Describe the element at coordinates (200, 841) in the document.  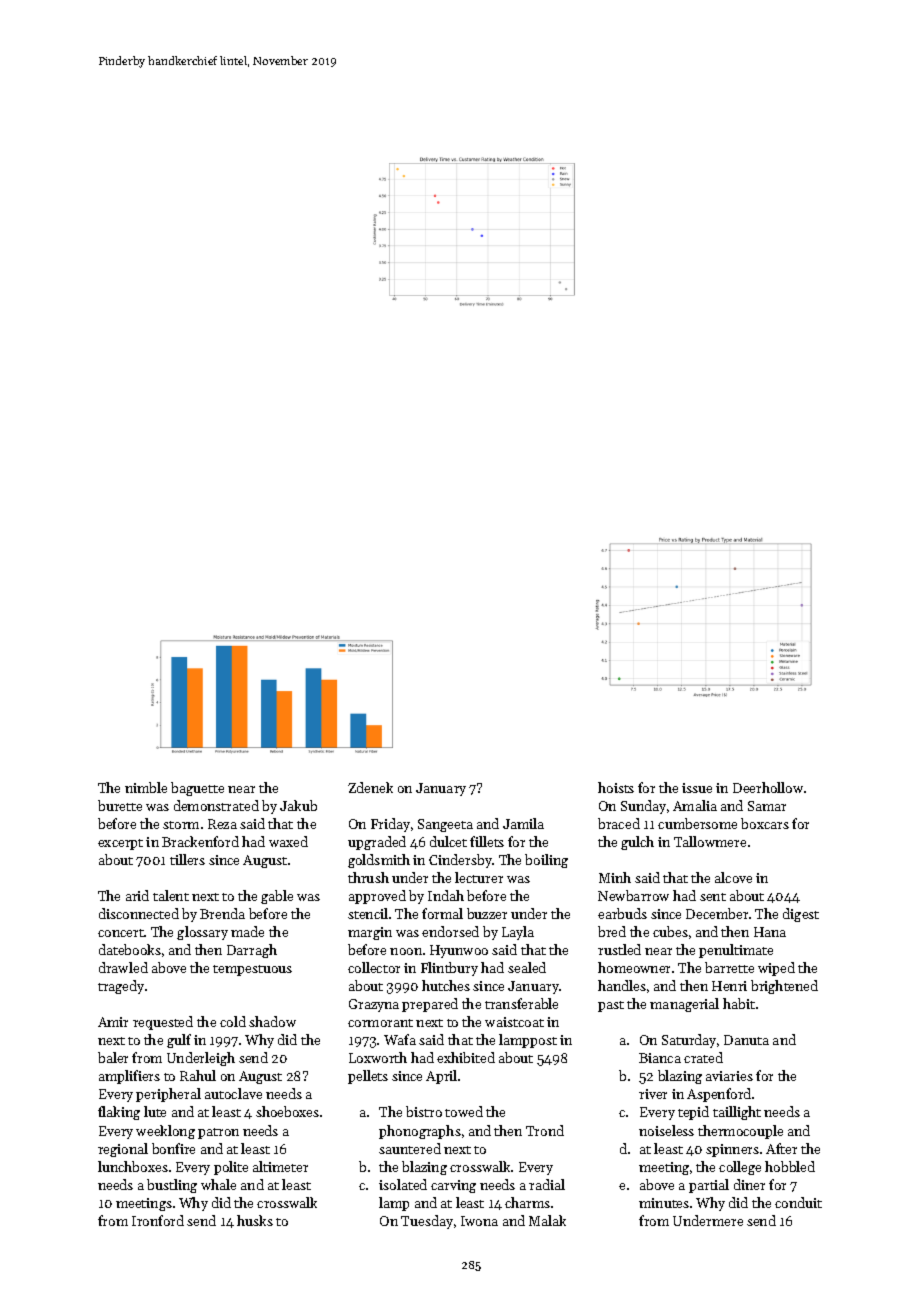
I see `Brackenford` at that location.
